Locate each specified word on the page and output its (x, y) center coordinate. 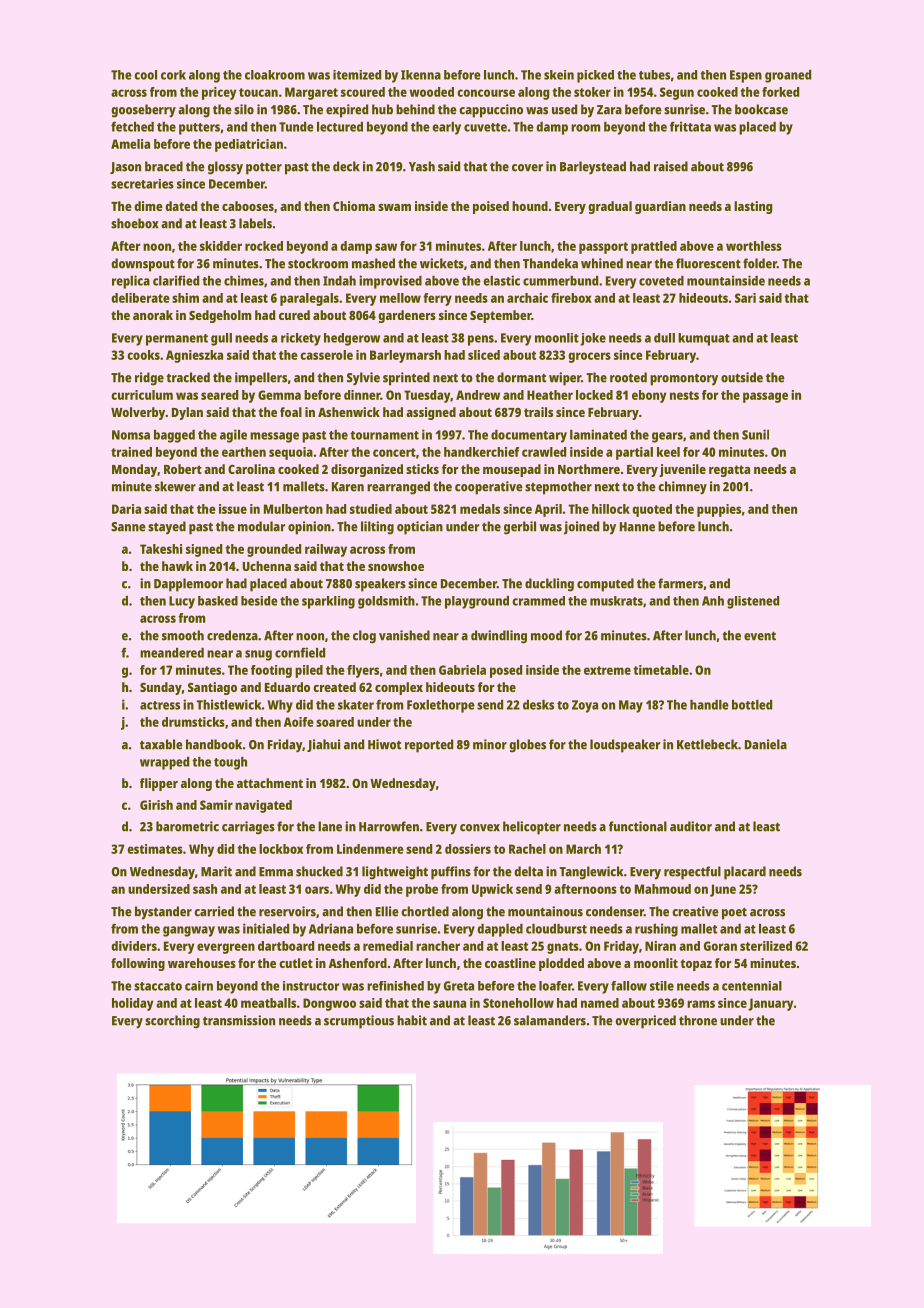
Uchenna (267, 566)
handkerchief (481, 452)
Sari (745, 298)
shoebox (135, 223)
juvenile (682, 470)
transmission (239, 1020)
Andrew (478, 395)
